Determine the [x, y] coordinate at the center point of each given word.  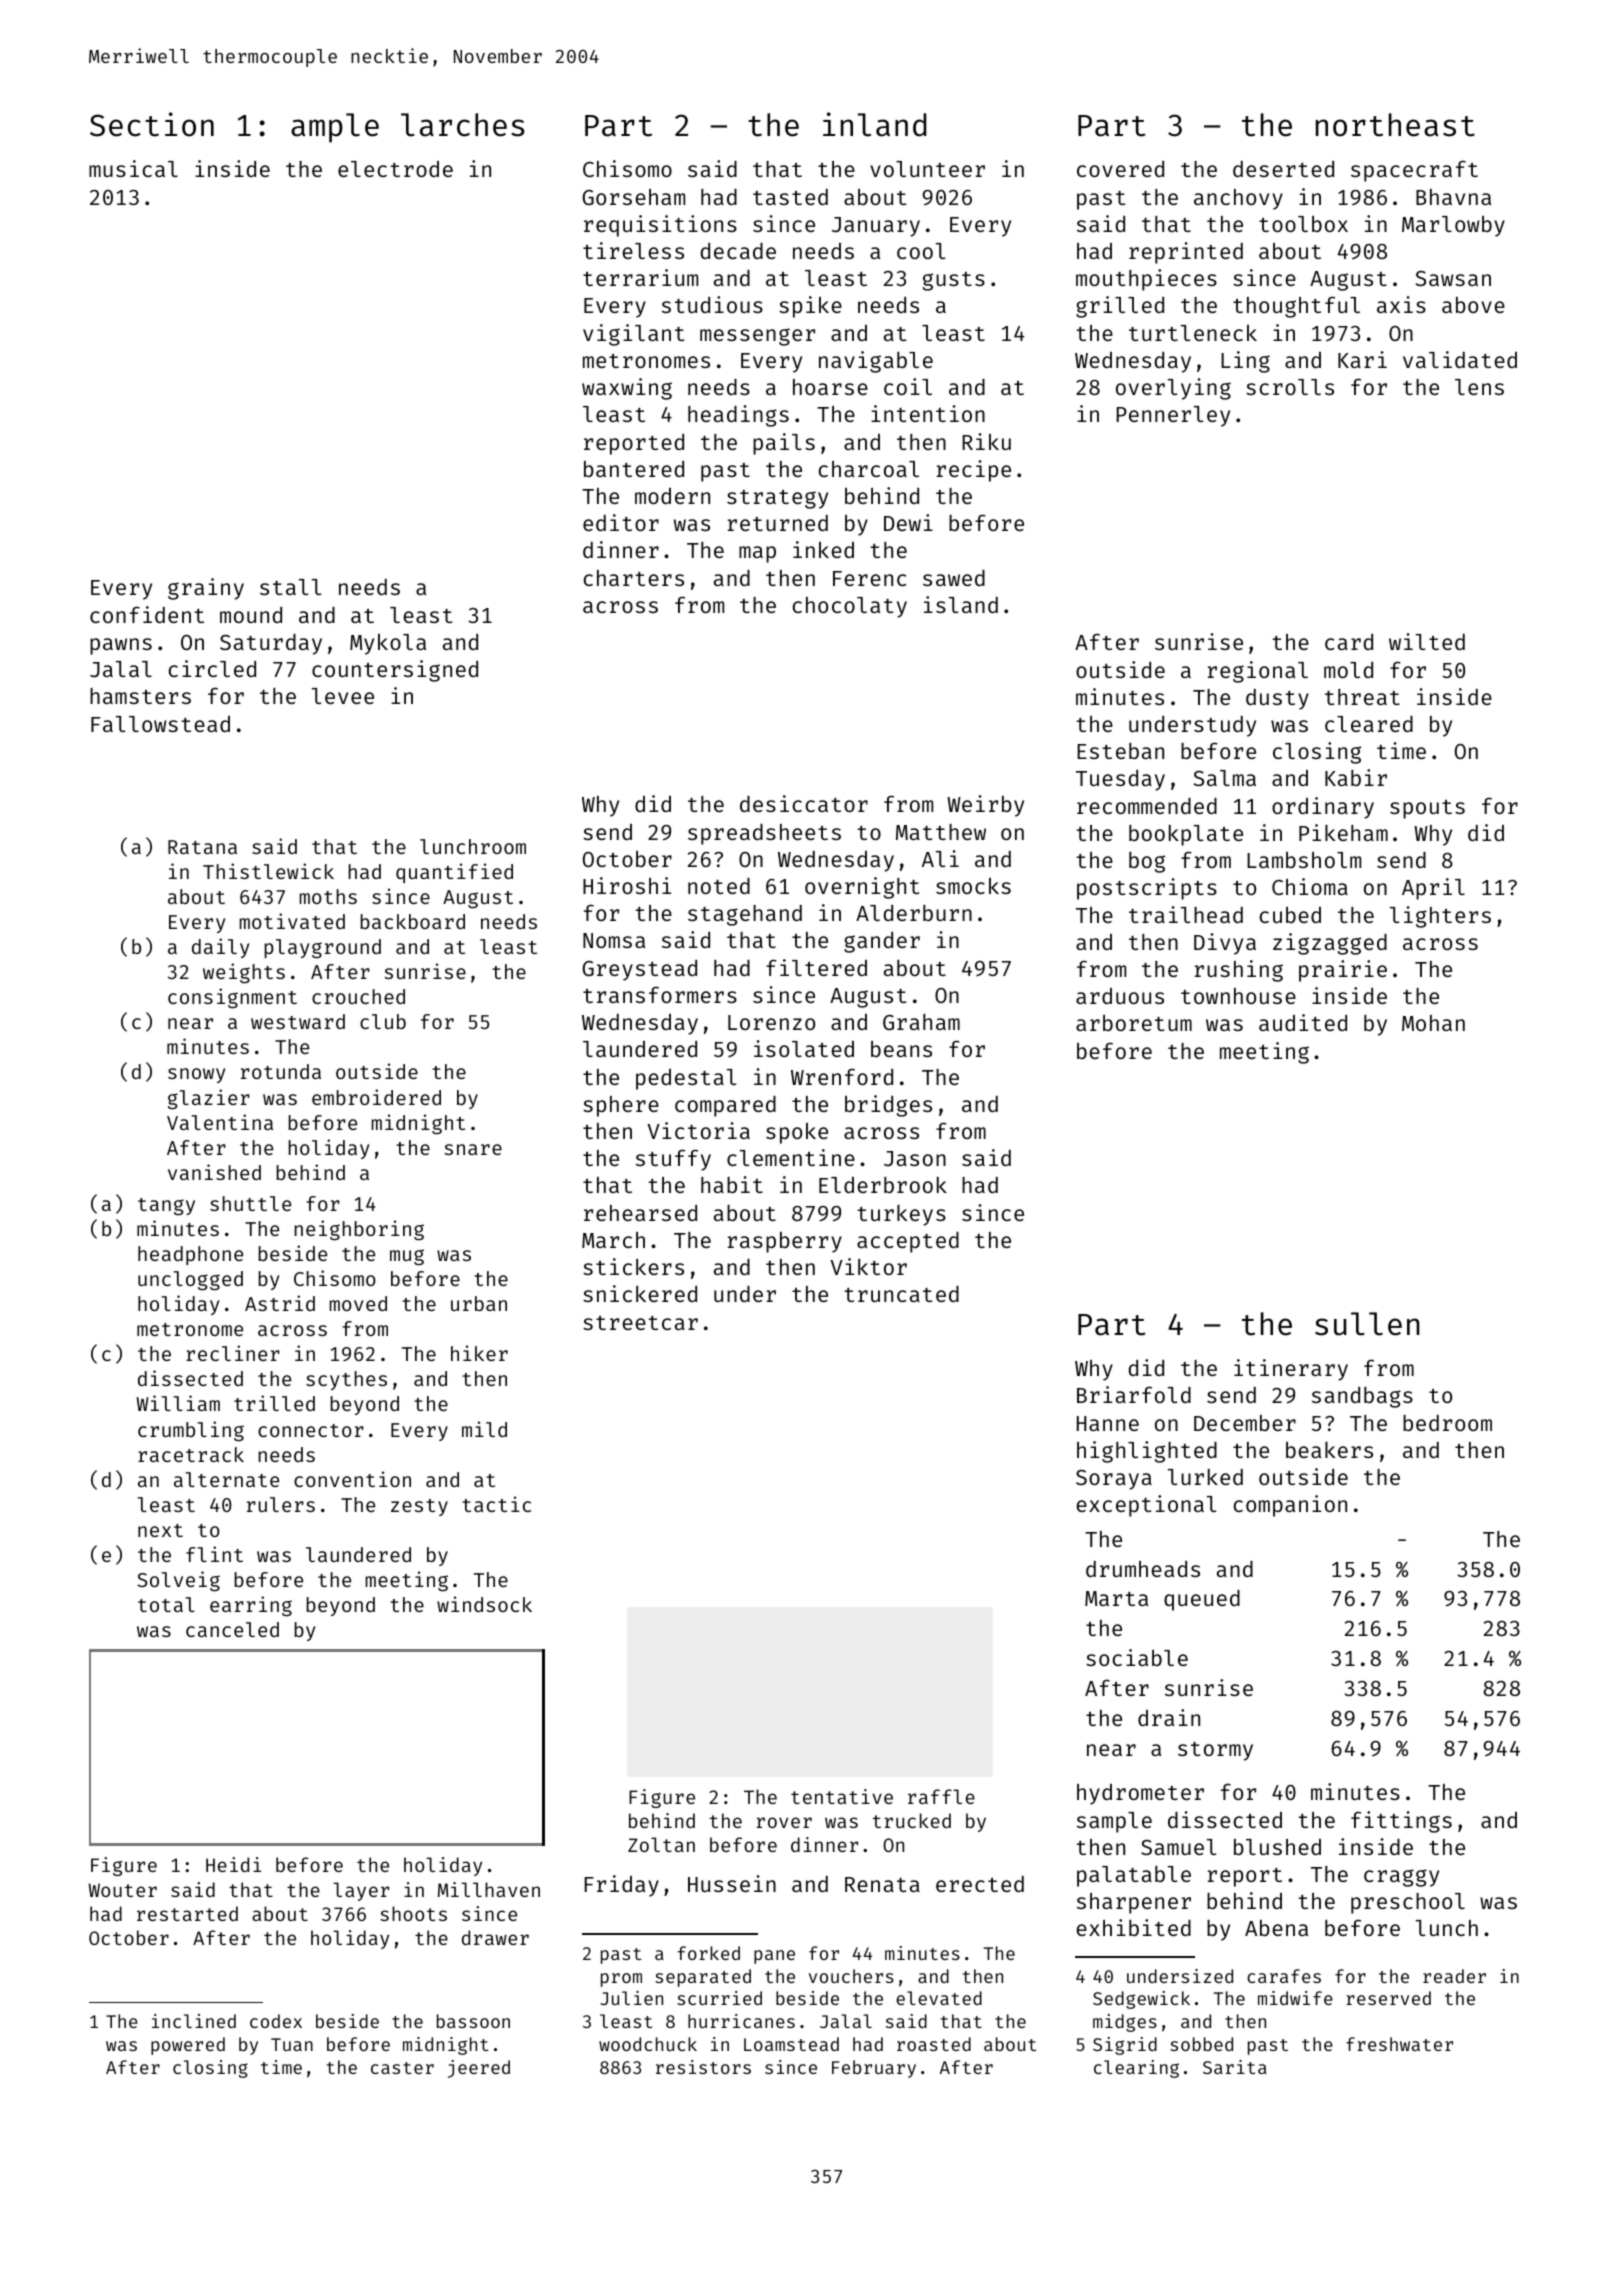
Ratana [202, 847]
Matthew [941, 832]
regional [1258, 672]
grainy [206, 589]
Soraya [1114, 1480]
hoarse [830, 387]
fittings [1401, 1822]
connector [311, 1430]
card [1349, 642]
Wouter [122, 1890]
